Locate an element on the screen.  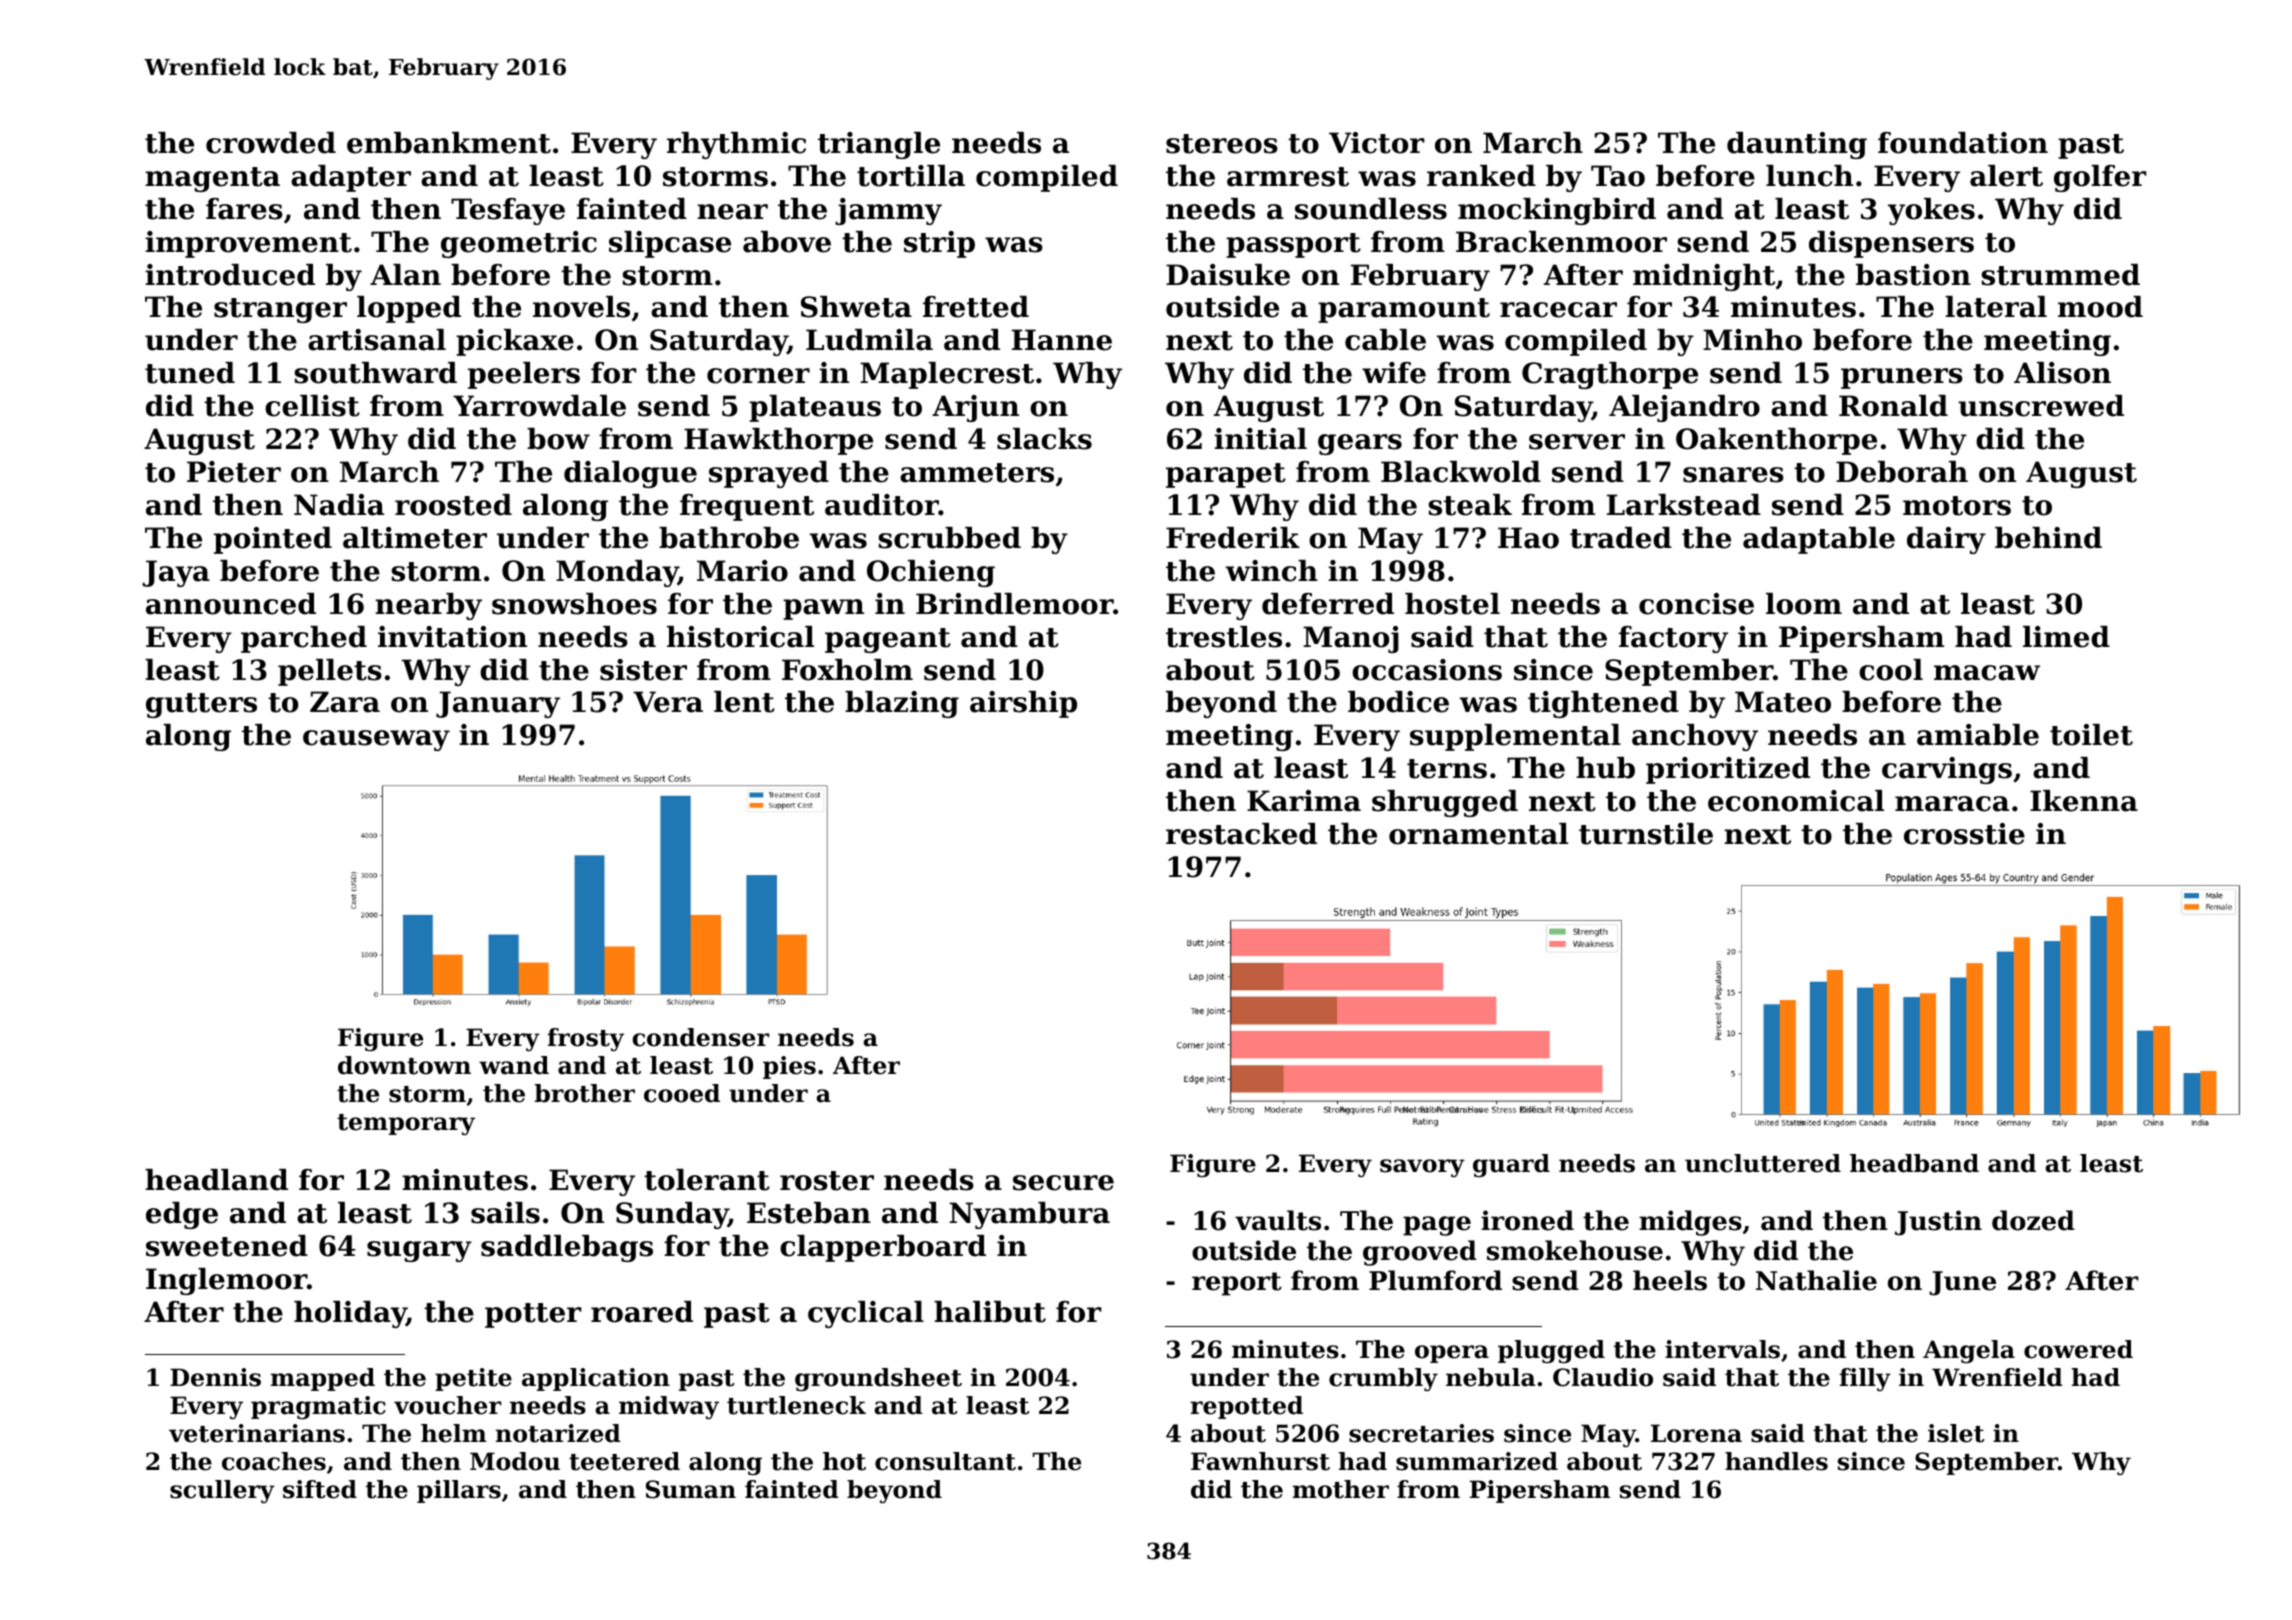
blazing is located at coordinates (902, 704).
